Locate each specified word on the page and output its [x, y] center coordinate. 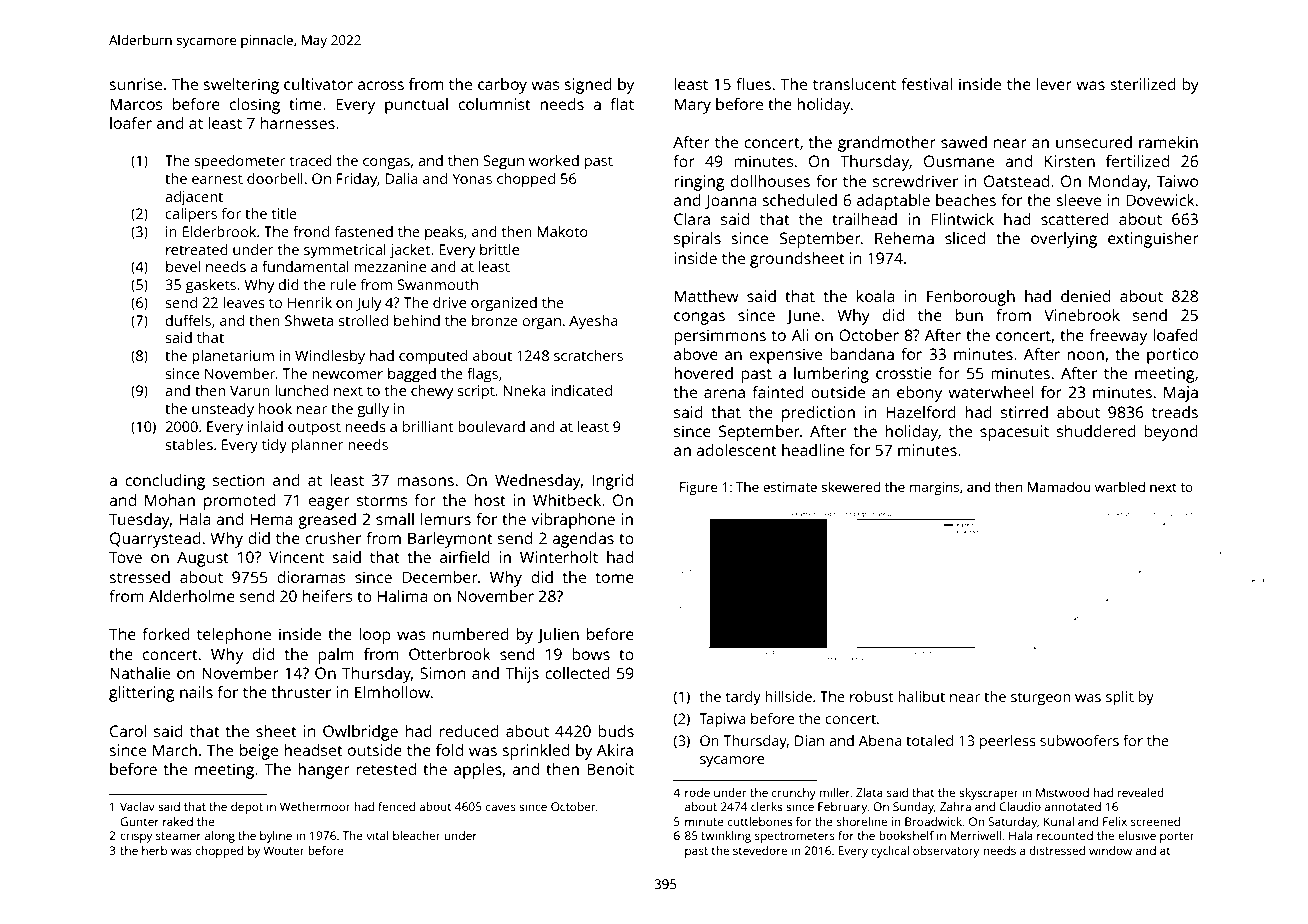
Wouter [283, 850]
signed [588, 86]
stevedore [760, 850]
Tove [125, 557]
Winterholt [559, 557]
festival [926, 84]
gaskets [211, 286]
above [696, 354]
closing [255, 106]
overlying [1064, 240]
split [1120, 698]
